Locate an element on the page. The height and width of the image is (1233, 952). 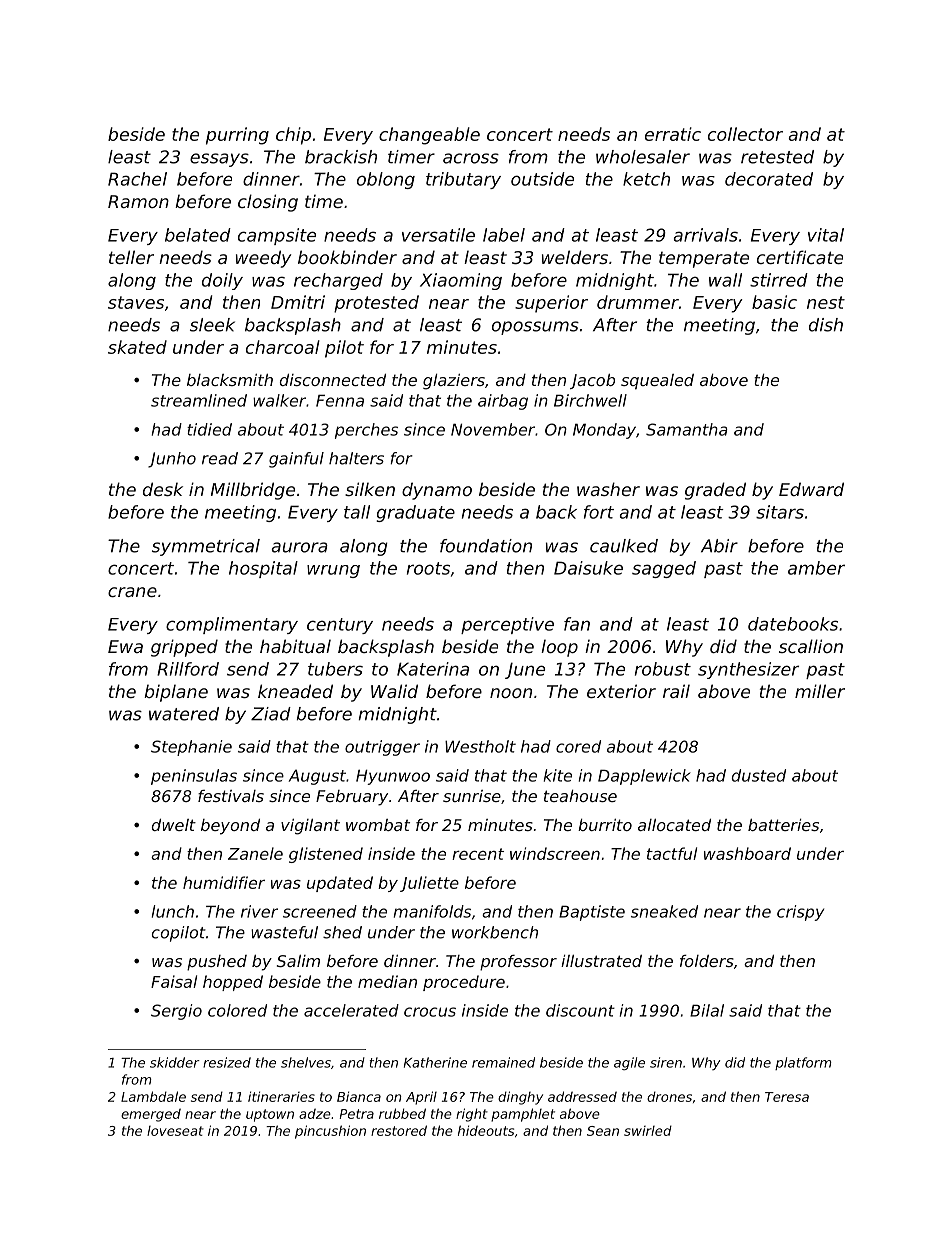
desk is located at coordinates (163, 489).
